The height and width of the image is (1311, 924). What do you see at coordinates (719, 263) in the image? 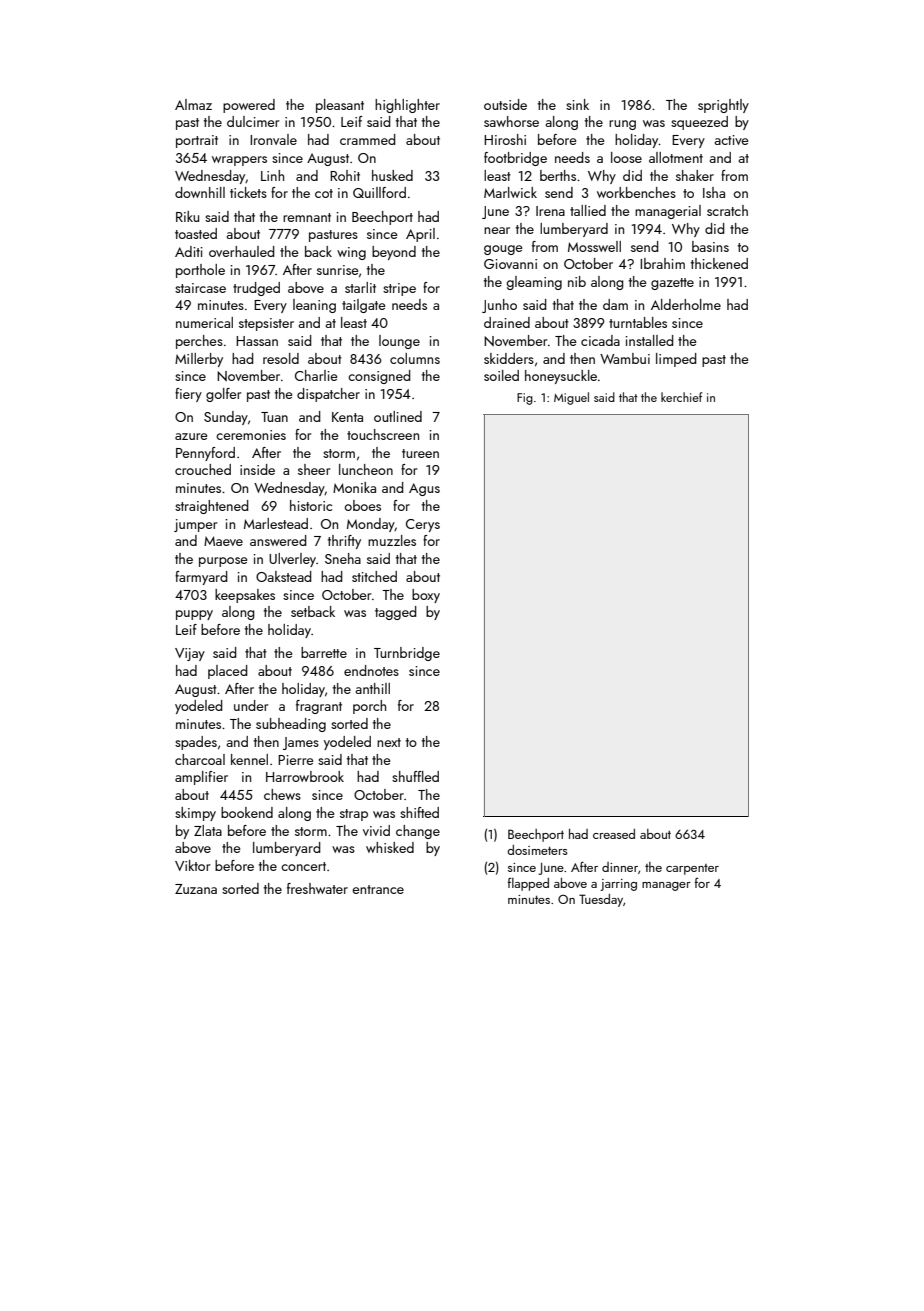
I see `thickened` at bounding box center [719, 263].
